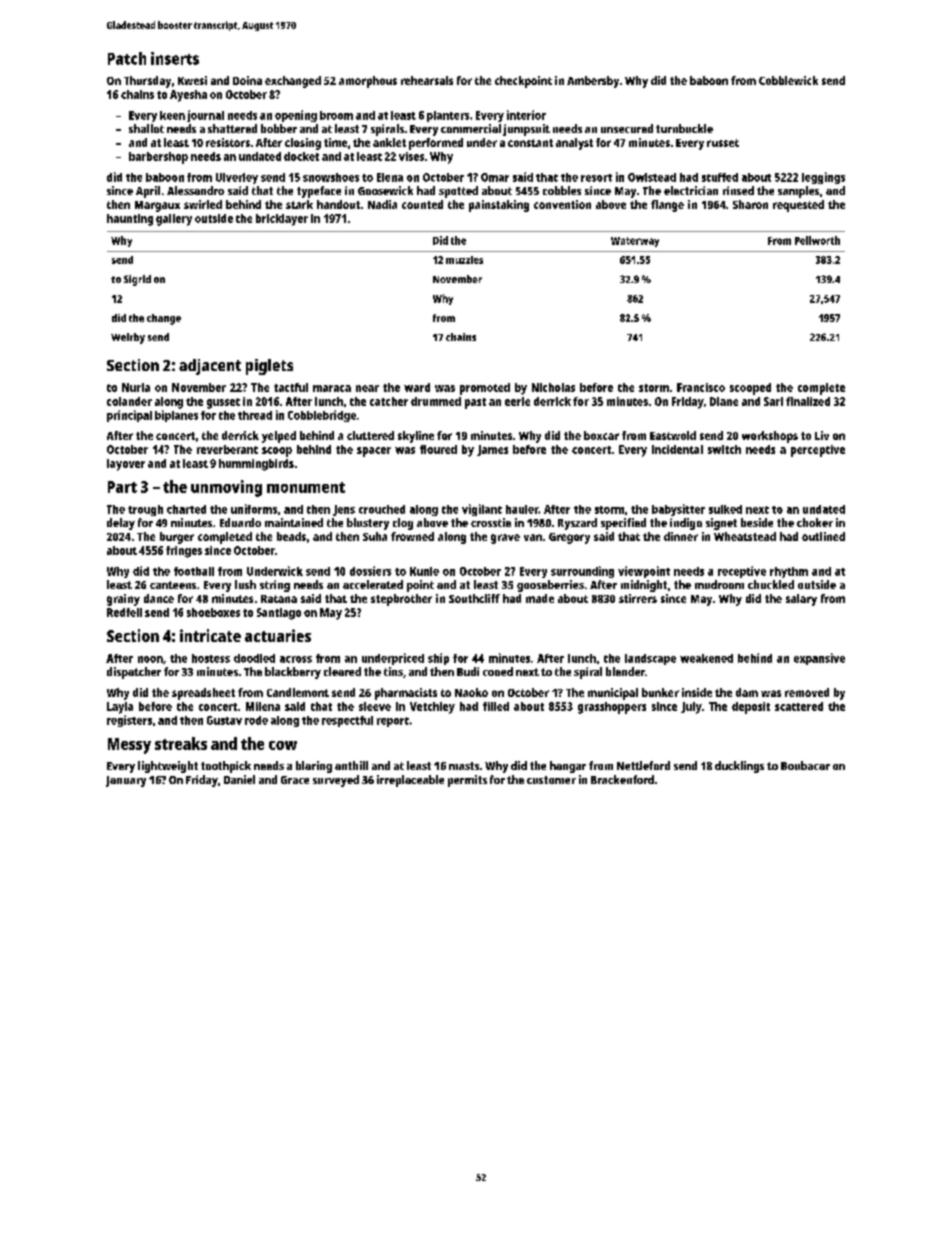 Image resolution: width=952 pixels, height=1233 pixels. Describe the element at coordinates (427, 80) in the screenshot. I see `rehearsals` at that location.
